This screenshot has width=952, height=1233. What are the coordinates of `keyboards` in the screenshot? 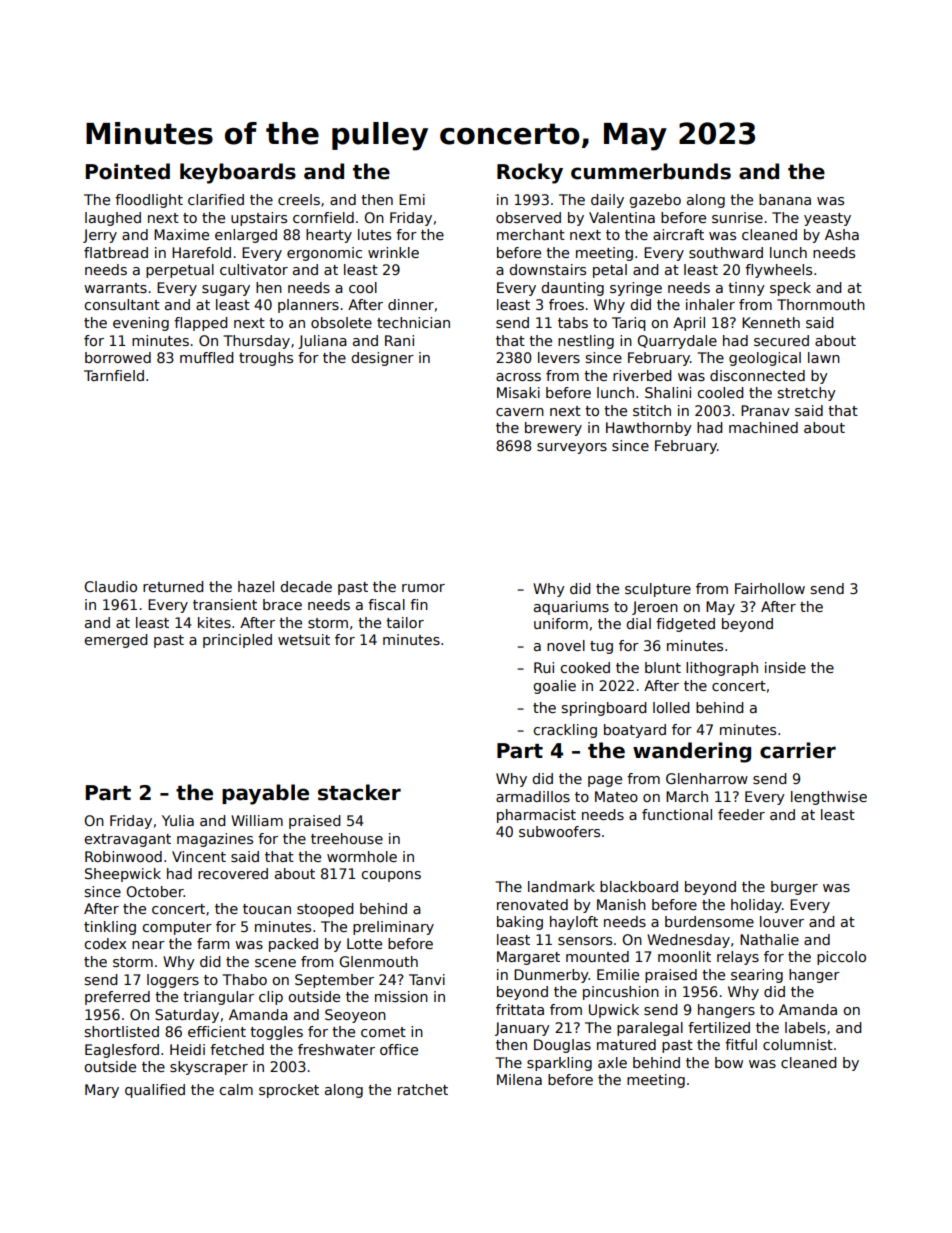 It's located at (238, 173).
